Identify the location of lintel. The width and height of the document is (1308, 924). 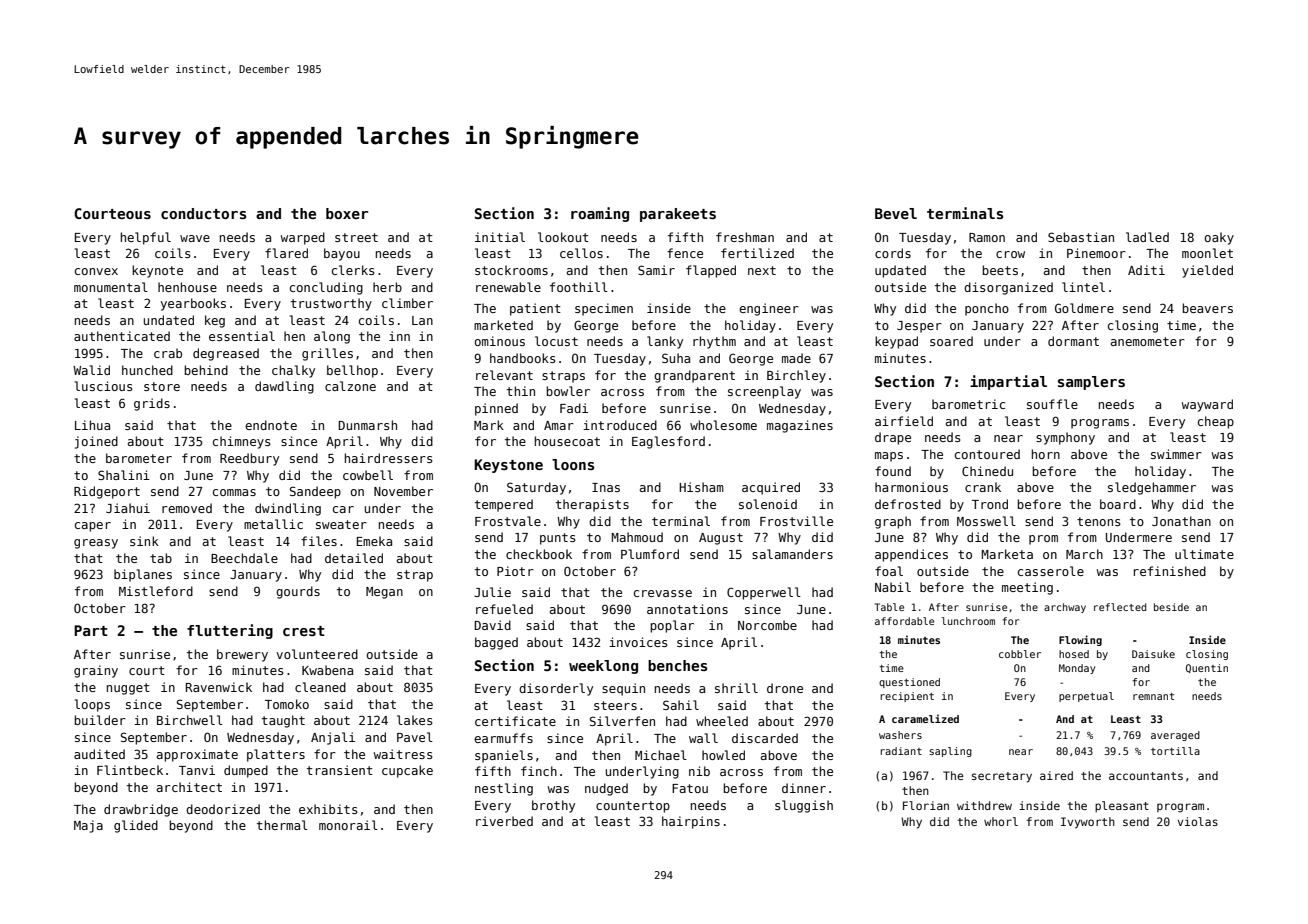
(1083, 287).
